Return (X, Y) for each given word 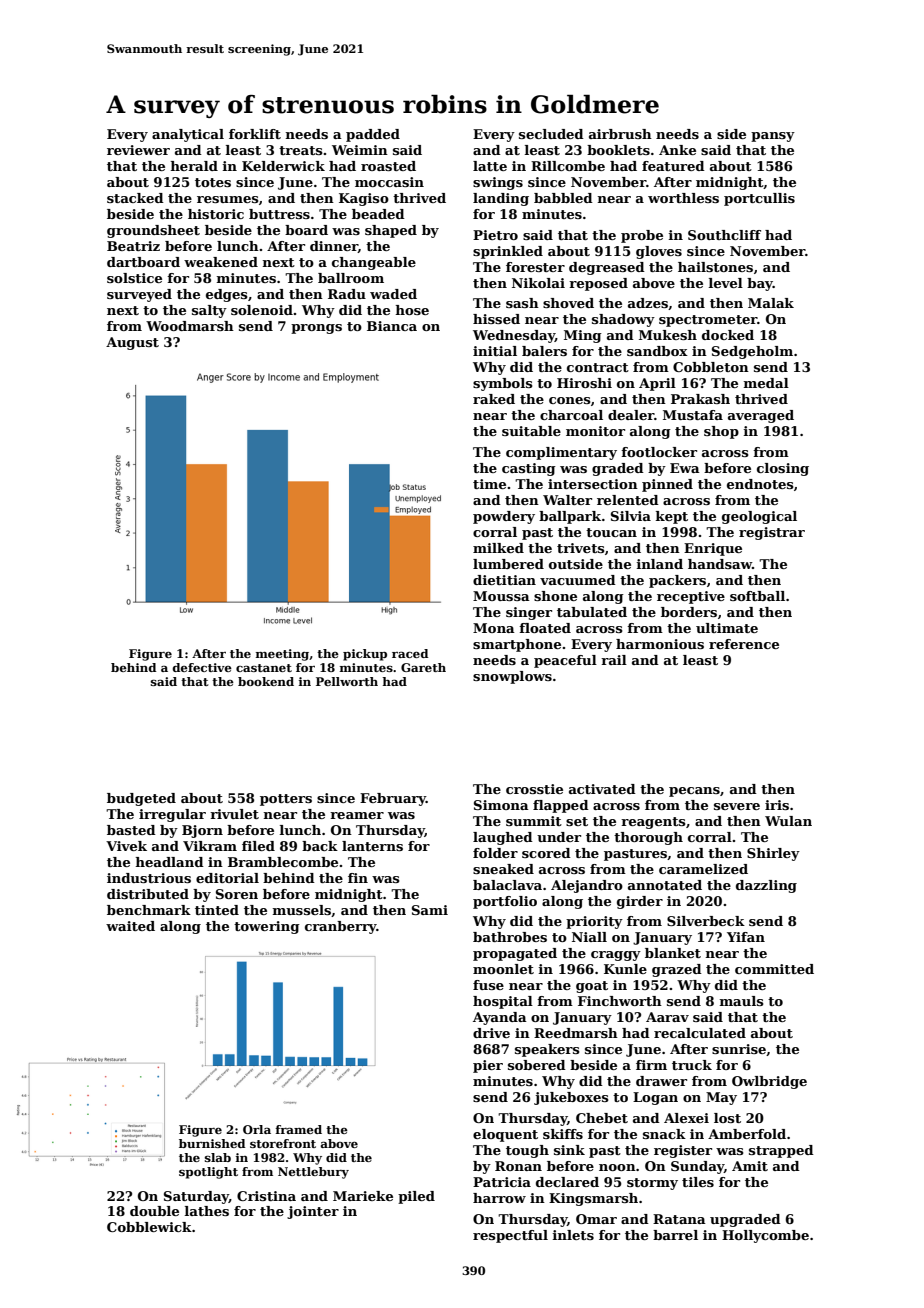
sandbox (657, 351)
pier (488, 1066)
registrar (772, 533)
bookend (266, 681)
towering (267, 927)
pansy (773, 137)
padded (373, 135)
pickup (365, 655)
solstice (134, 278)
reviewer (138, 150)
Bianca (392, 326)
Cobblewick (149, 1227)
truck (692, 1065)
